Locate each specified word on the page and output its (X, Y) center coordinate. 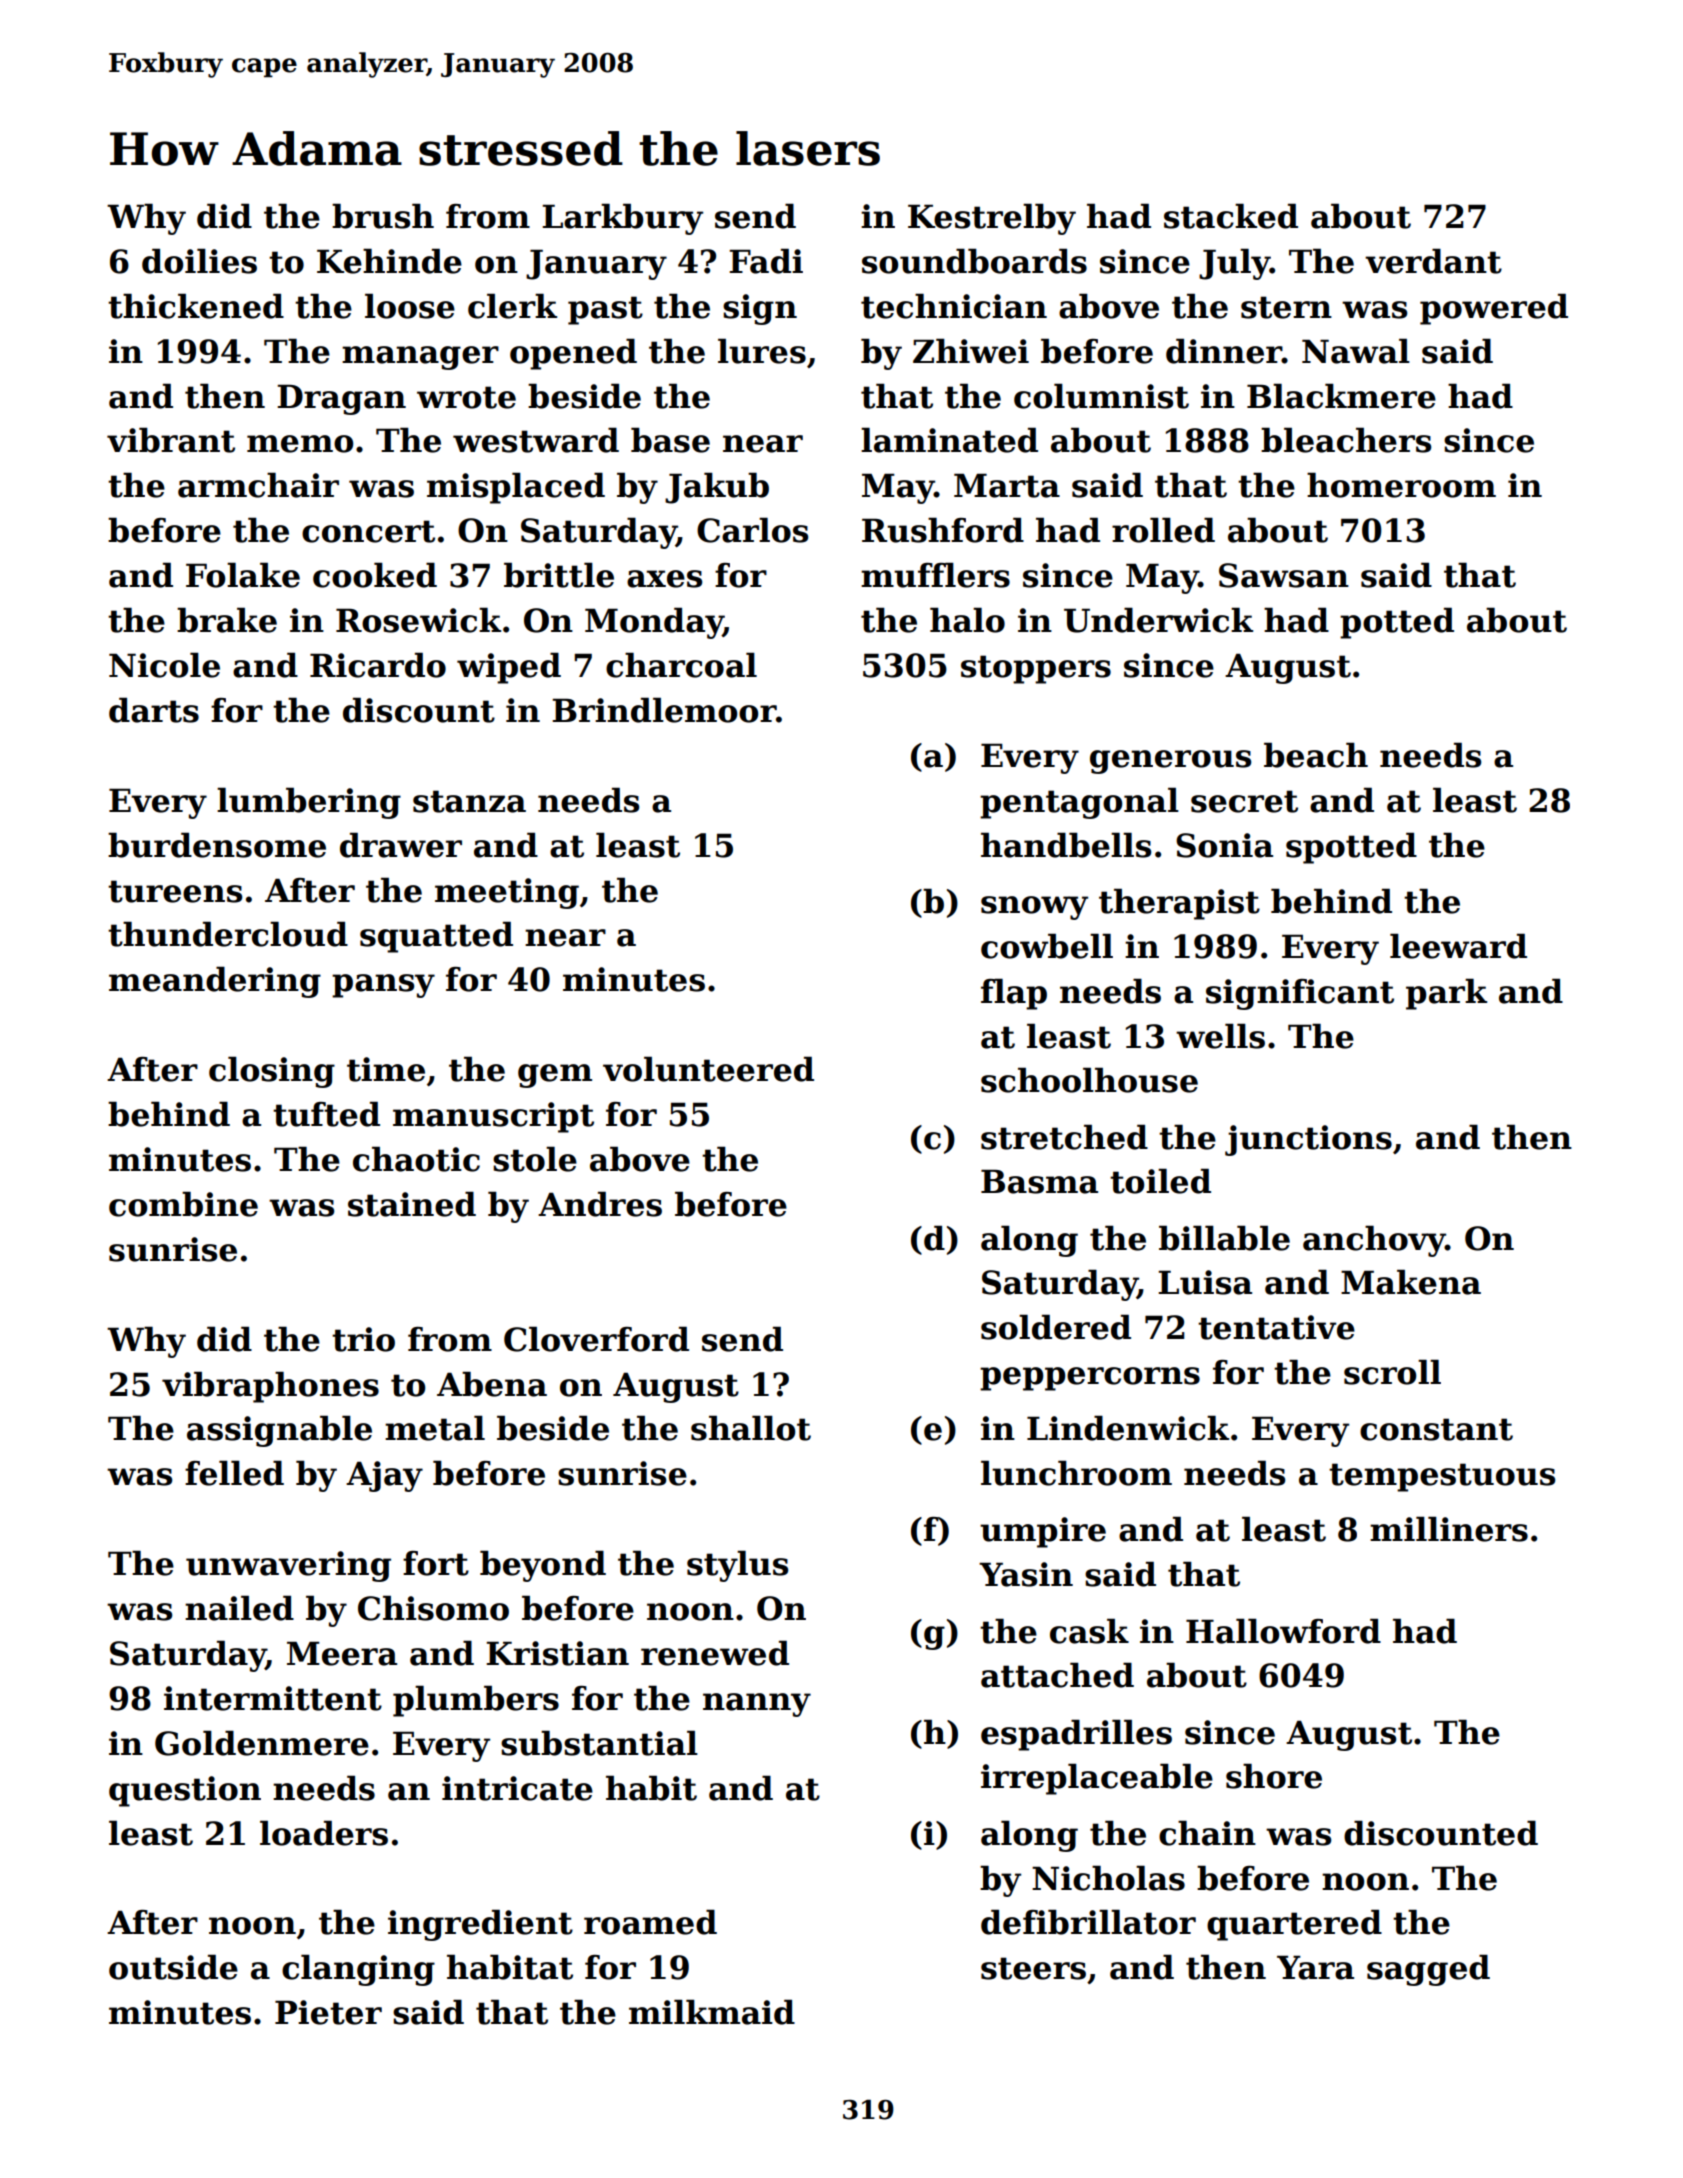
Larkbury (622, 219)
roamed (650, 1922)
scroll (1392, 1372)
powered (1494, 309)
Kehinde (389, 261)
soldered (1056, 1327)
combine (183, 1204)
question (185, 1791)
